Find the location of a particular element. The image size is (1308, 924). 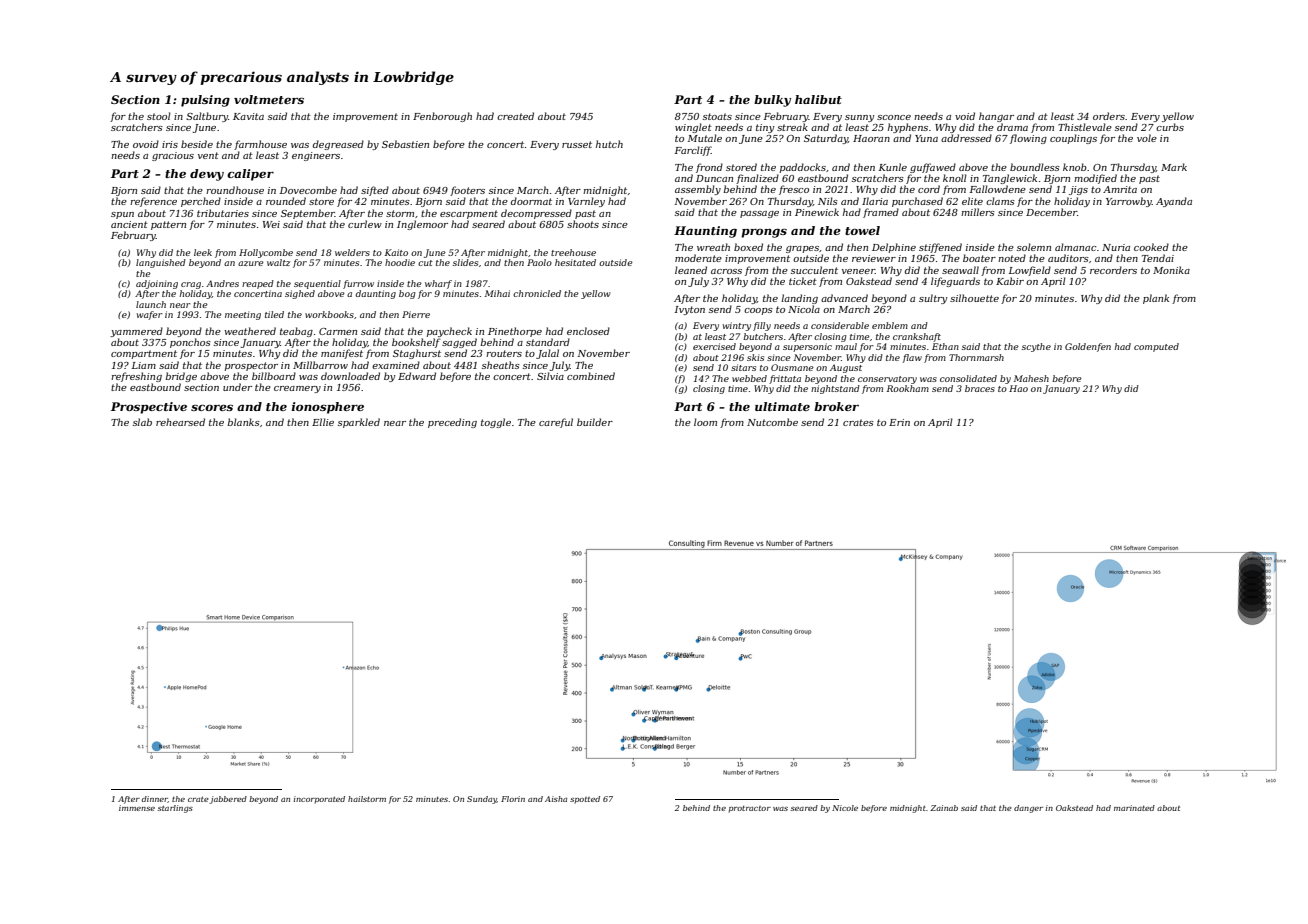

immense is located at coordinates (137, 808).
